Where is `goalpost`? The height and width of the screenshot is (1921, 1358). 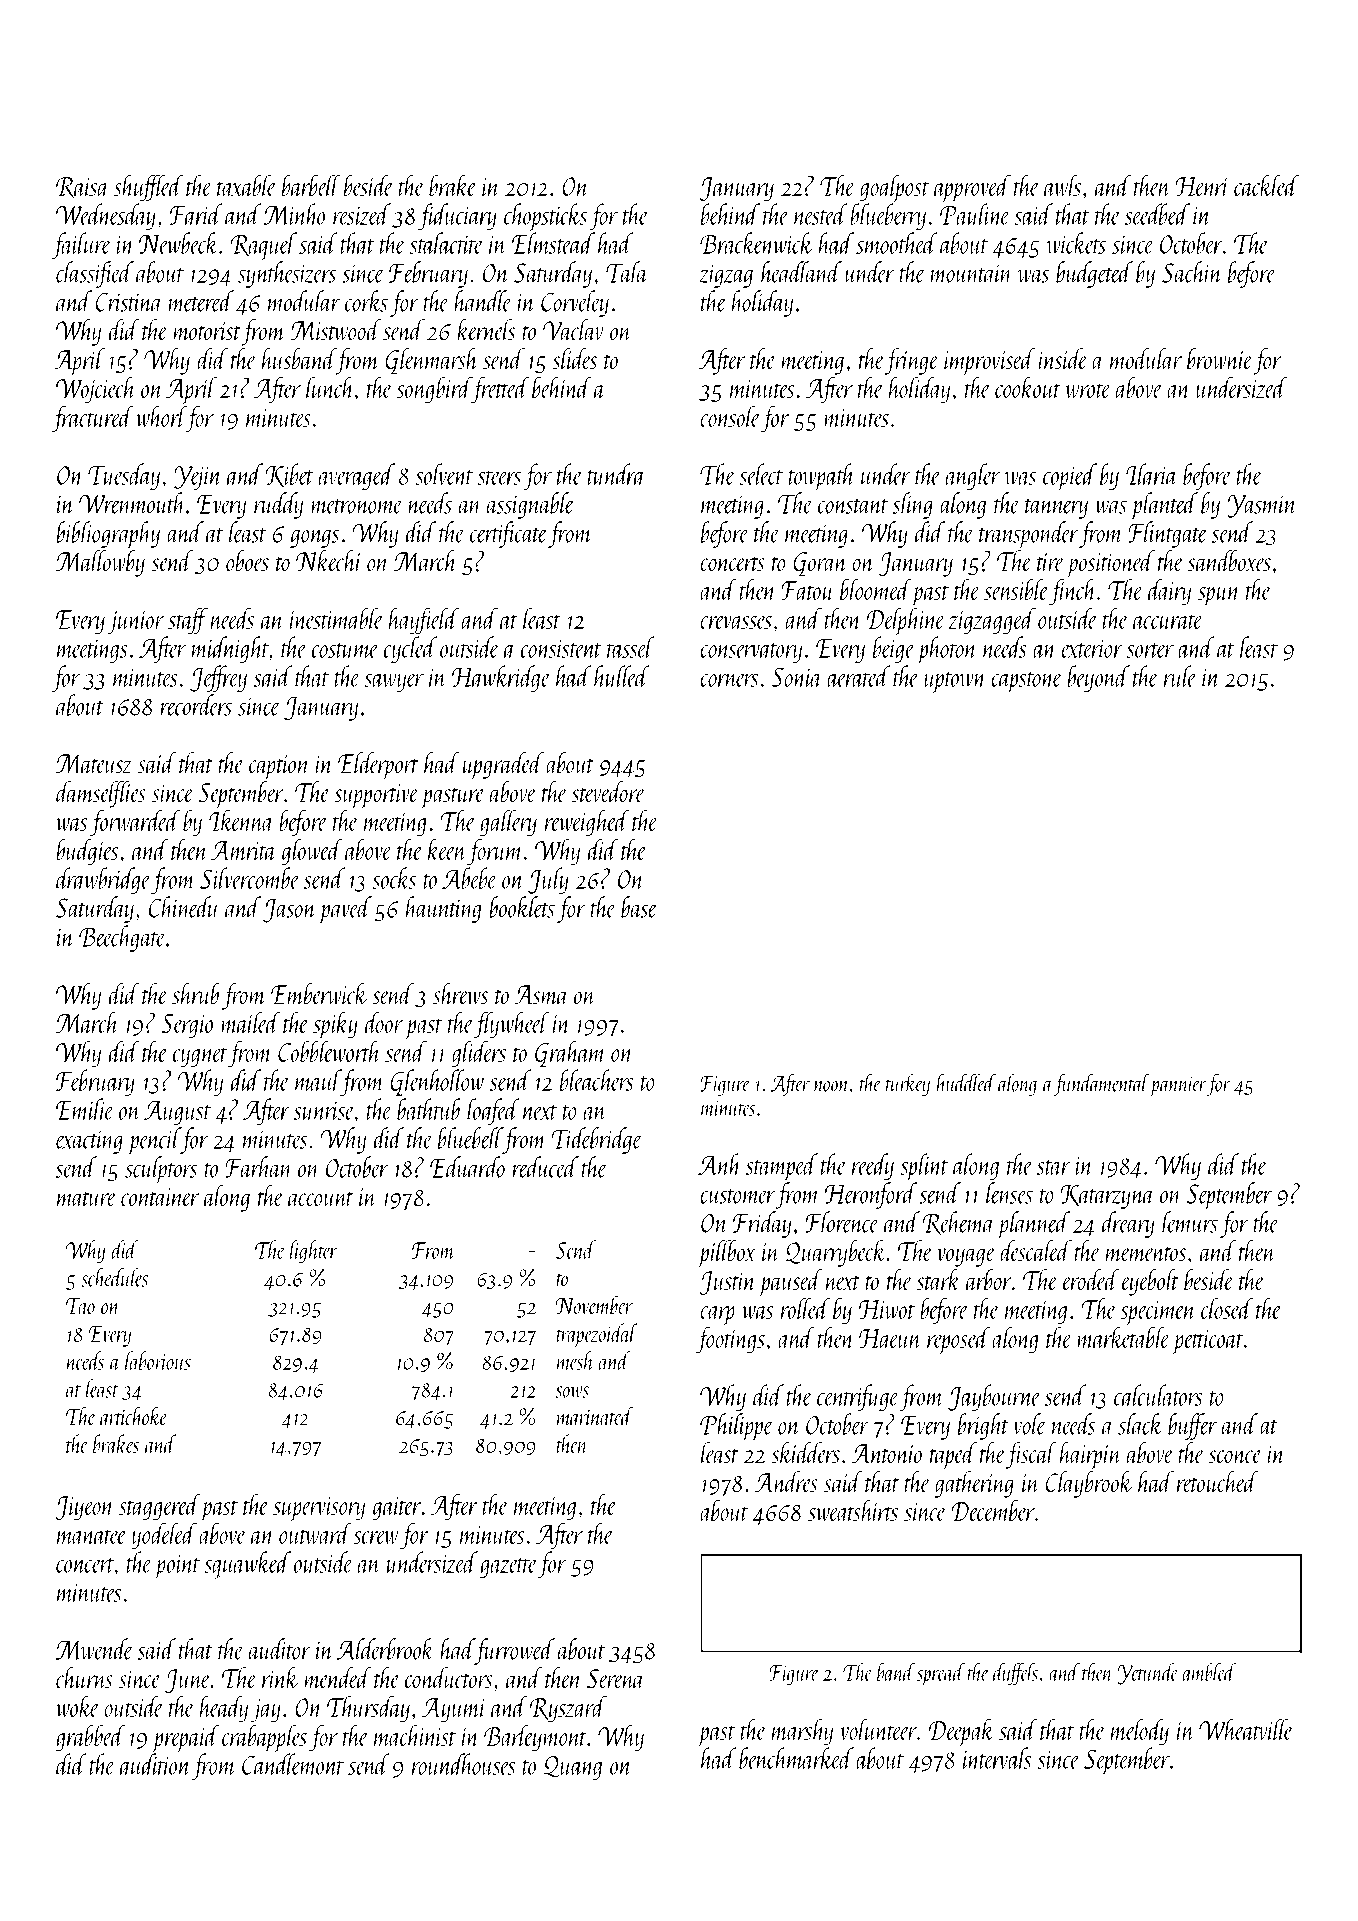 goalpost is located at coordinates (895, 188).
